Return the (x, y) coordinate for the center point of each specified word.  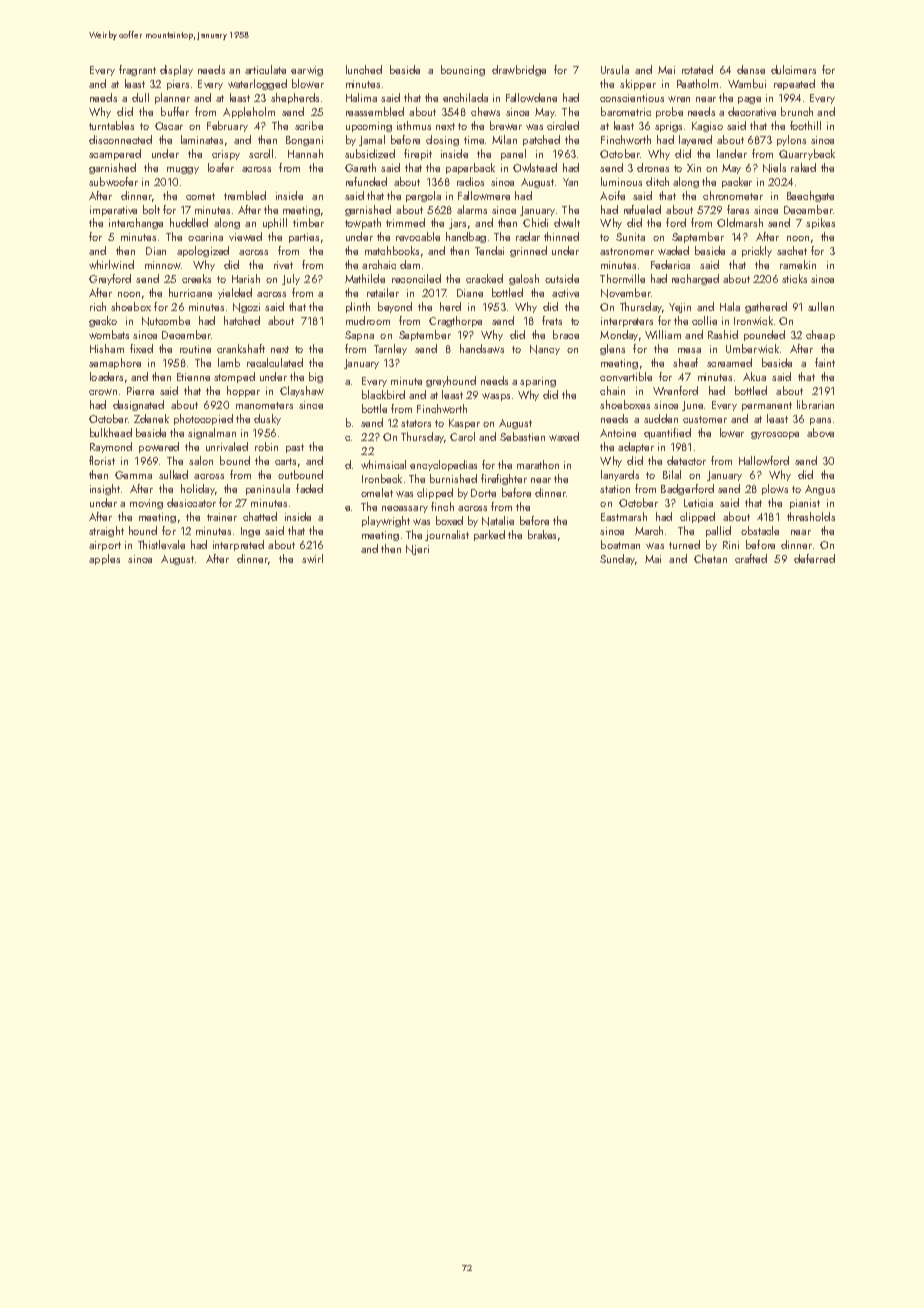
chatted (260, 516)
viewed (245, 236)
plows (775, 489)
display (176, 70)
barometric (626, 111)
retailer (383, 292)
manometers (264, 405)
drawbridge (519, 70)
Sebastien (522, 436)
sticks (794, 278)
